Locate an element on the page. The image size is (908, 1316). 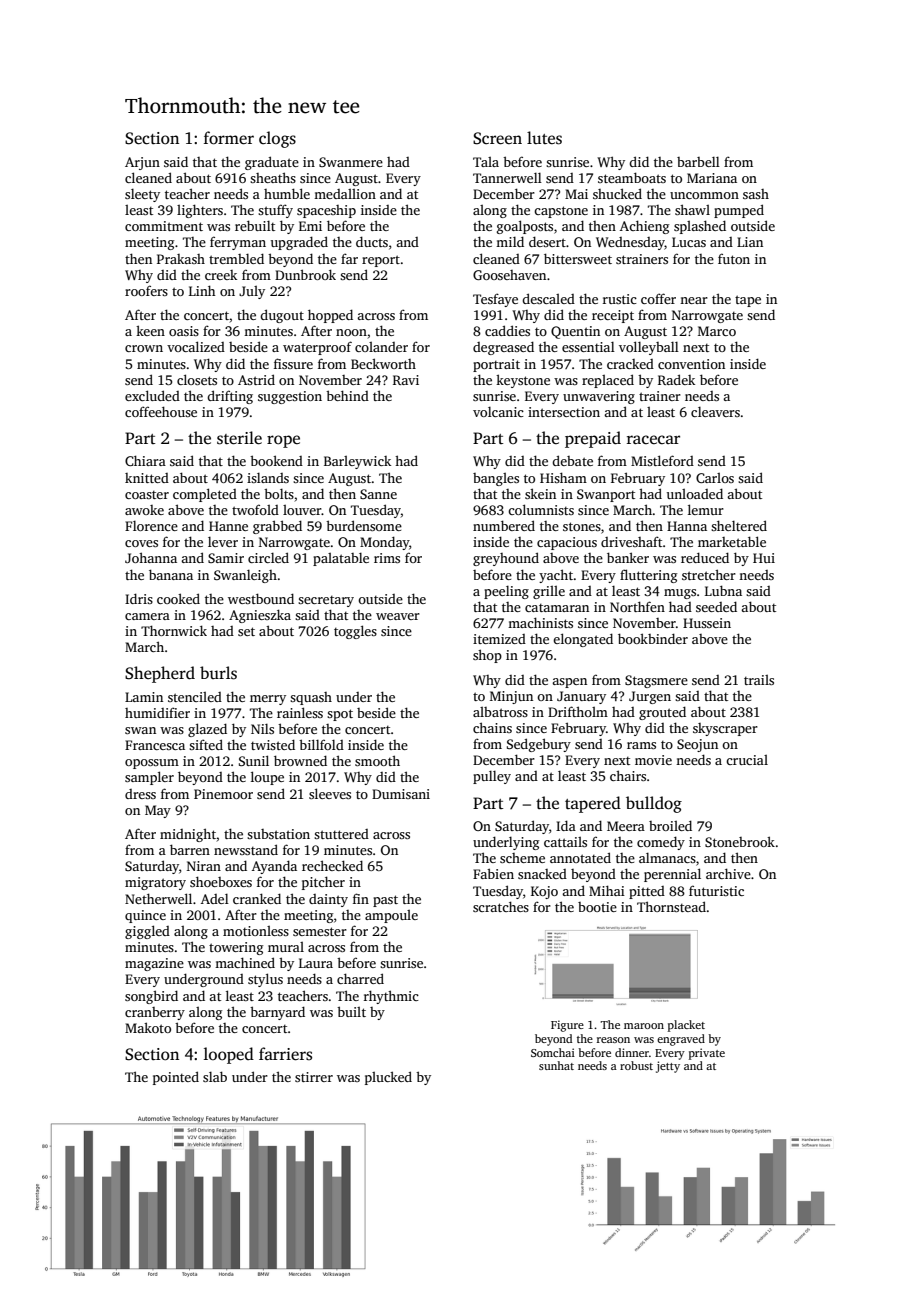
Lian is located at coordinates (750, 242).
